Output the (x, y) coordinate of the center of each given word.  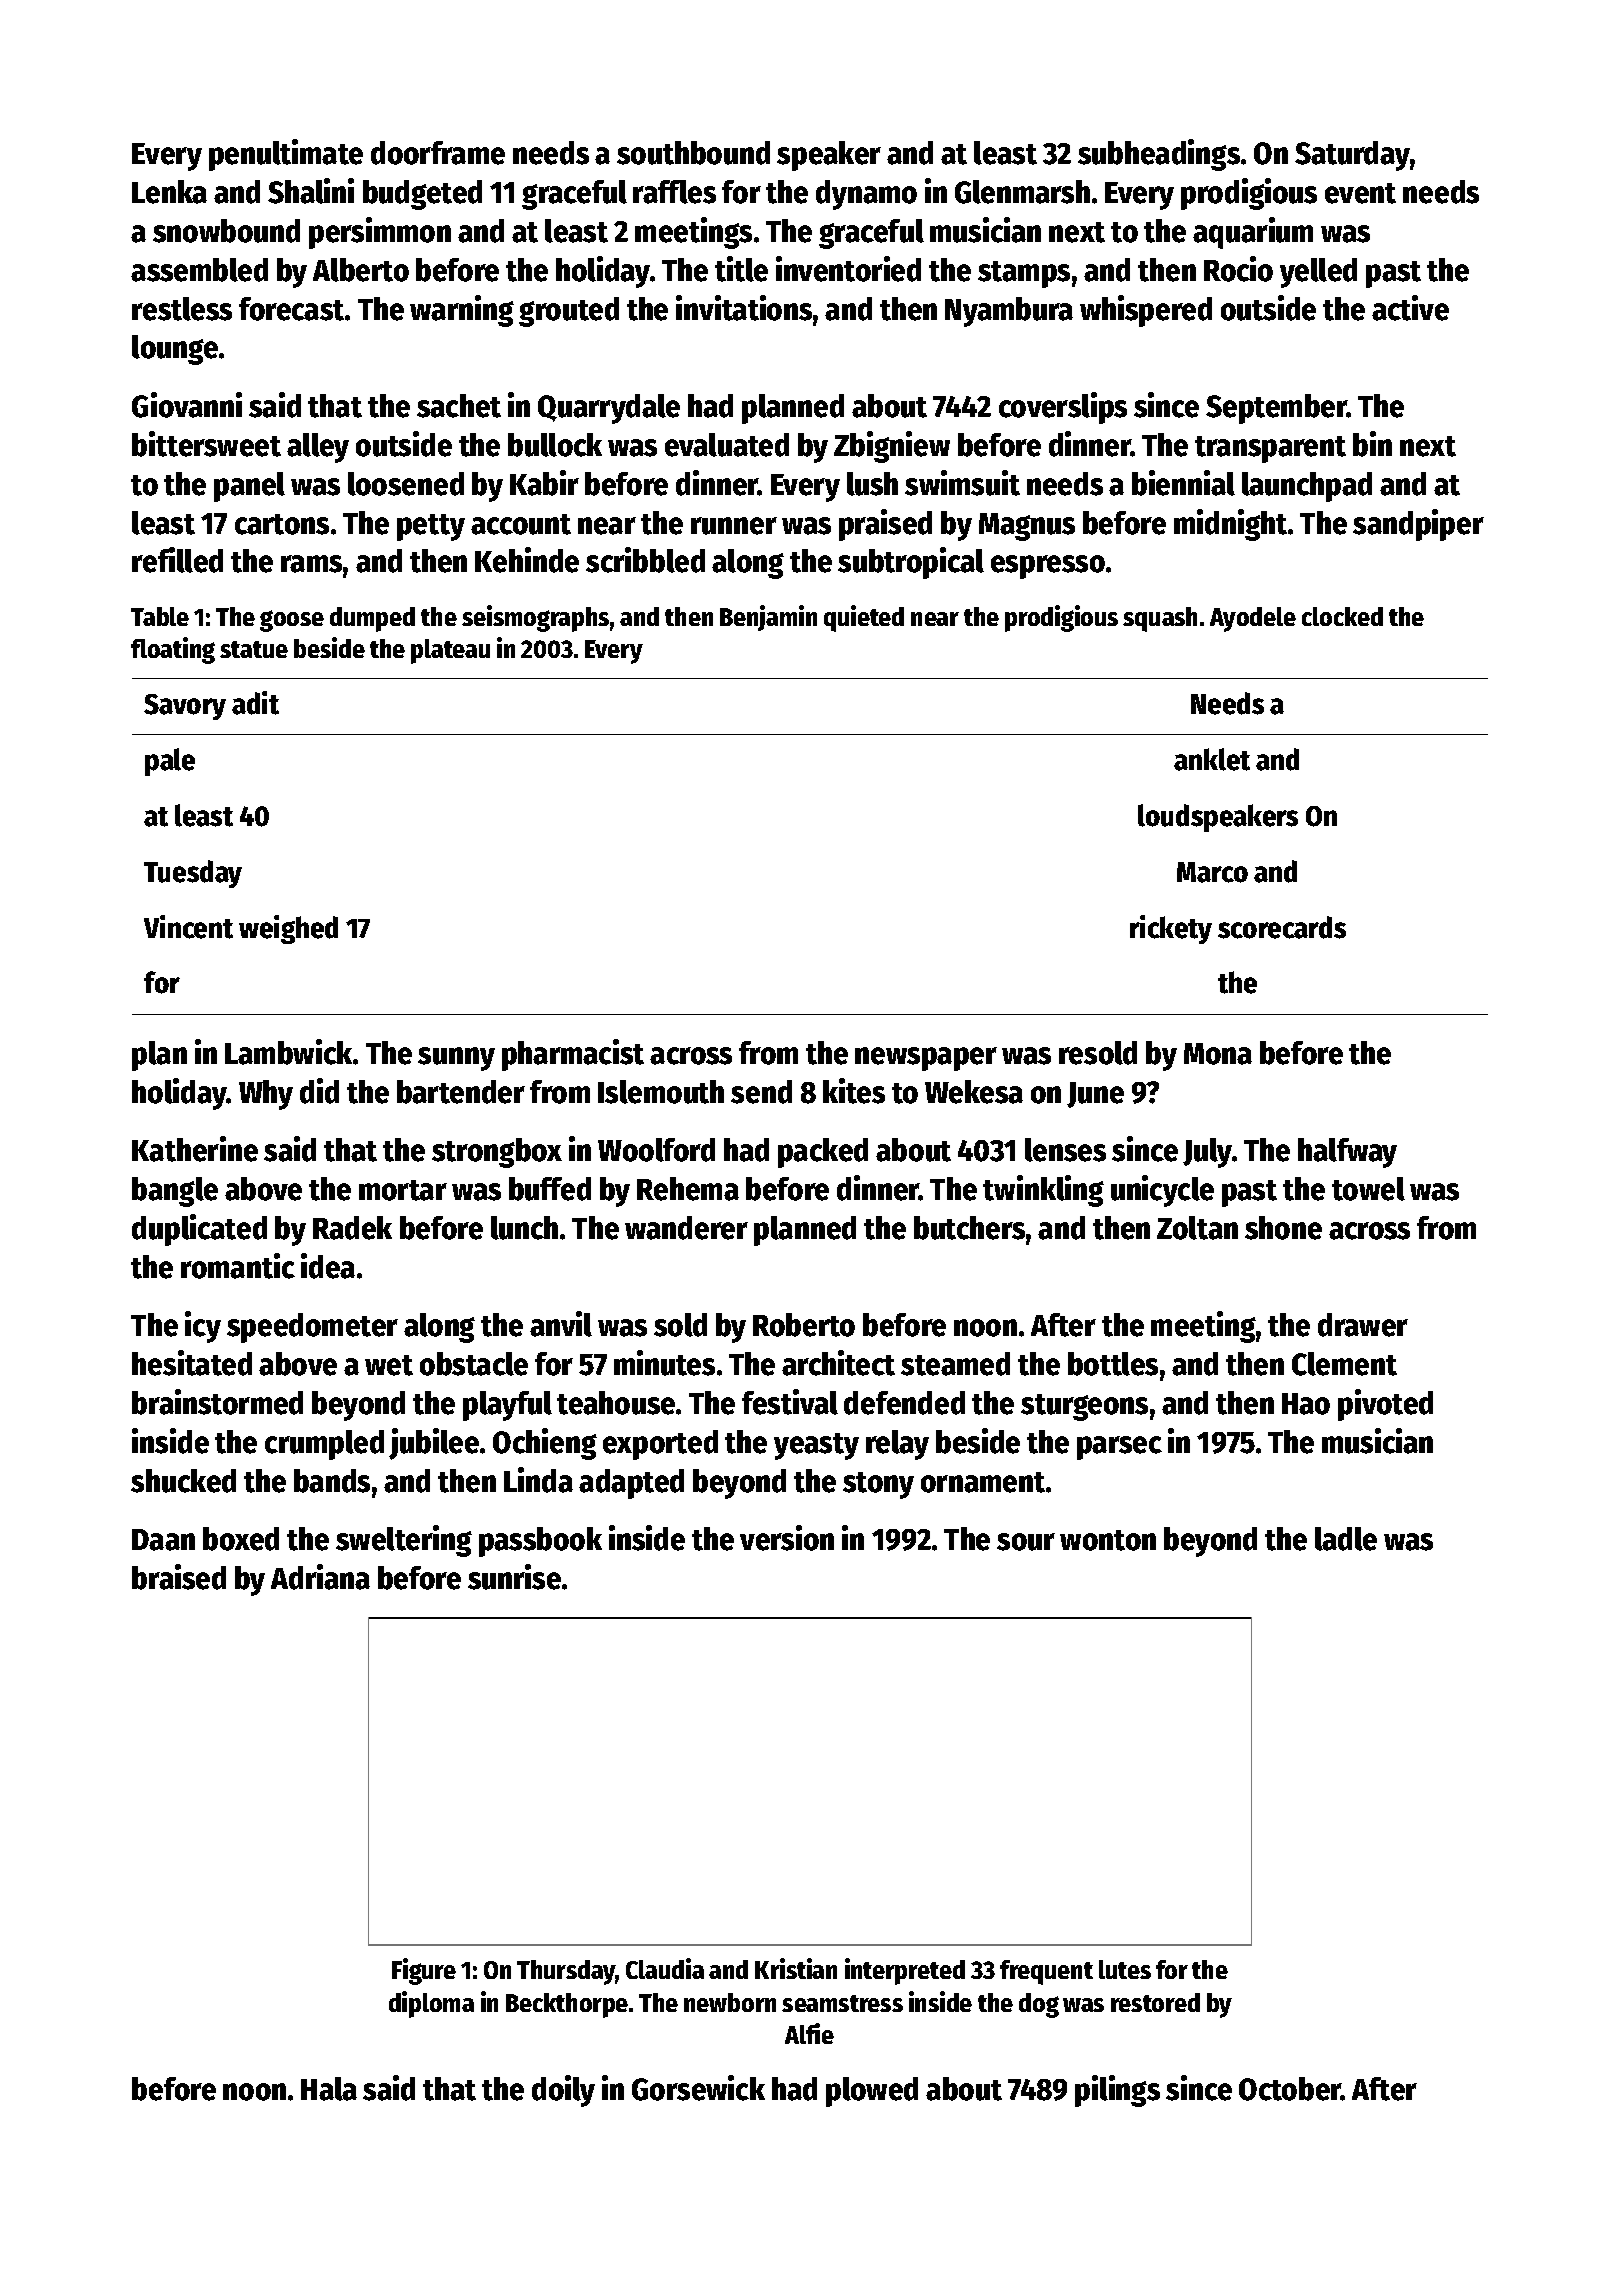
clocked (1342, 616)
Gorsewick (698, 2088)
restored (1155, 2002)
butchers (969, 1228)
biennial (1183, 483)
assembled (199, 270)
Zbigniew (892, 447)
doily (563, 2091)
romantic (238, 1266)
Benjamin (768, 618)
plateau (450, 651)
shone (1283, 1228)
